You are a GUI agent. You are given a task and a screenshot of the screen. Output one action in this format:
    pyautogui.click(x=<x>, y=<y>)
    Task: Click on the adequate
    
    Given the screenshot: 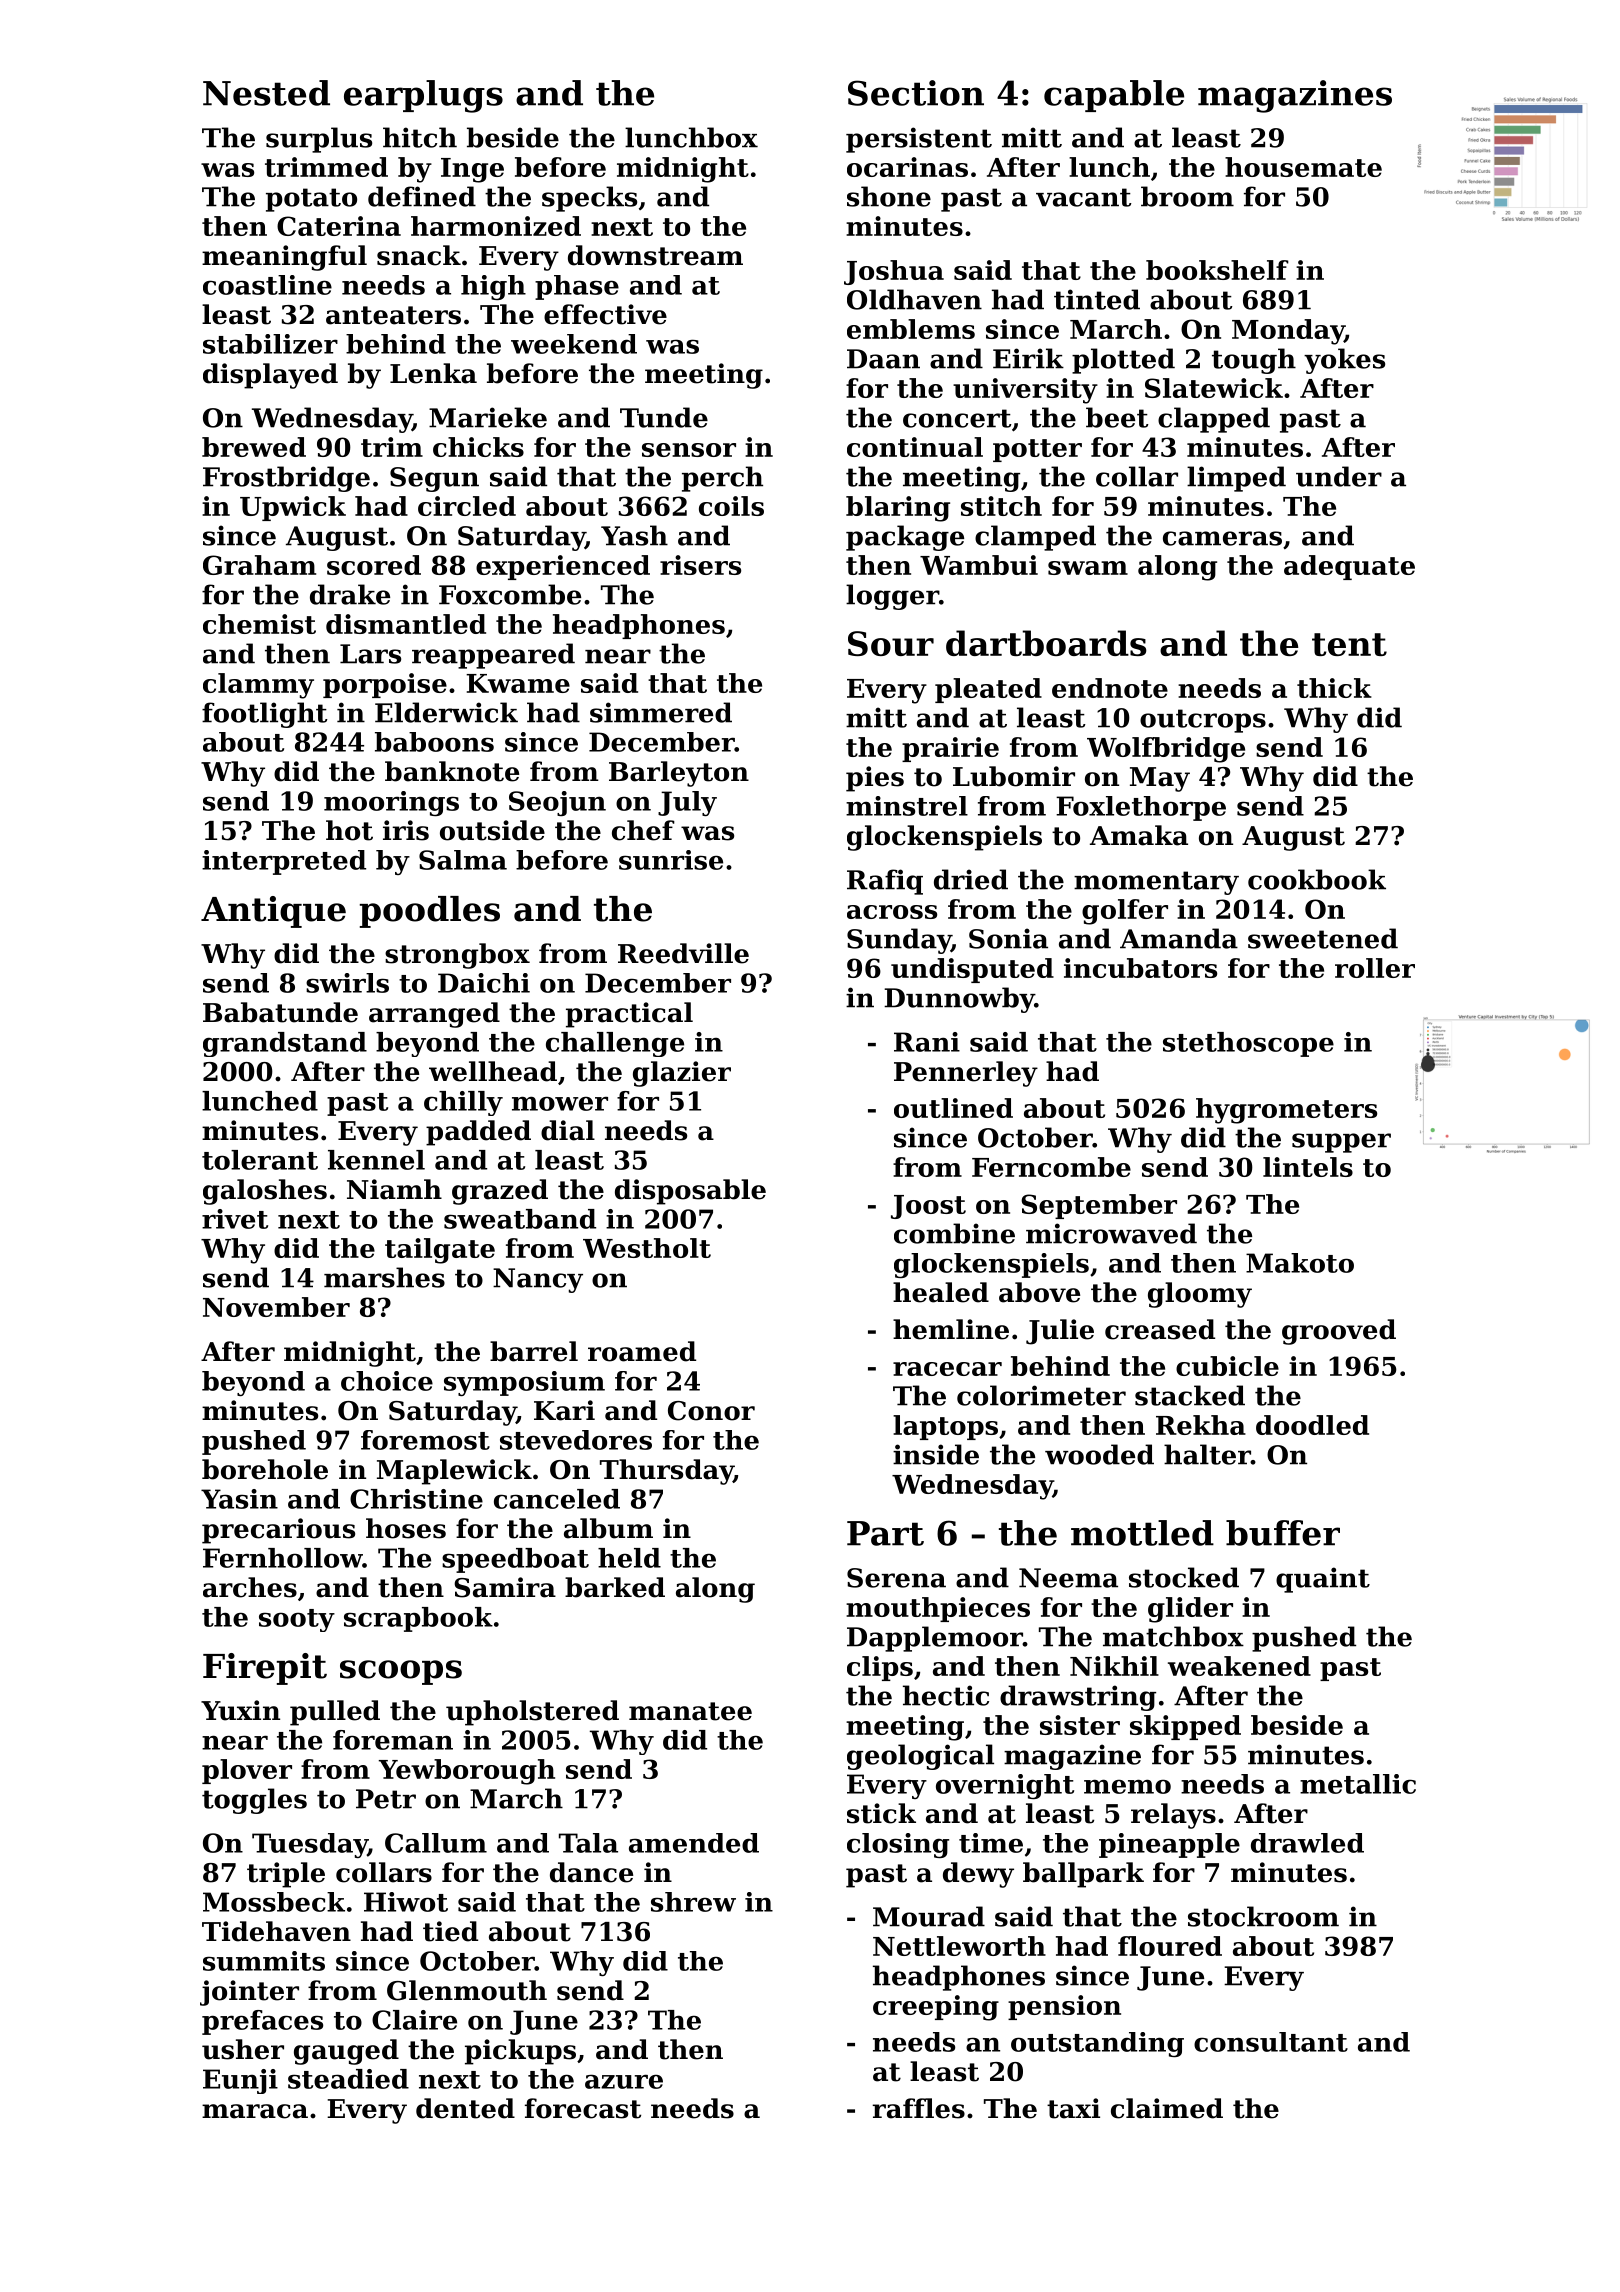 What is the action you would take?
    pyautogui.click(x=1349, y=567)
